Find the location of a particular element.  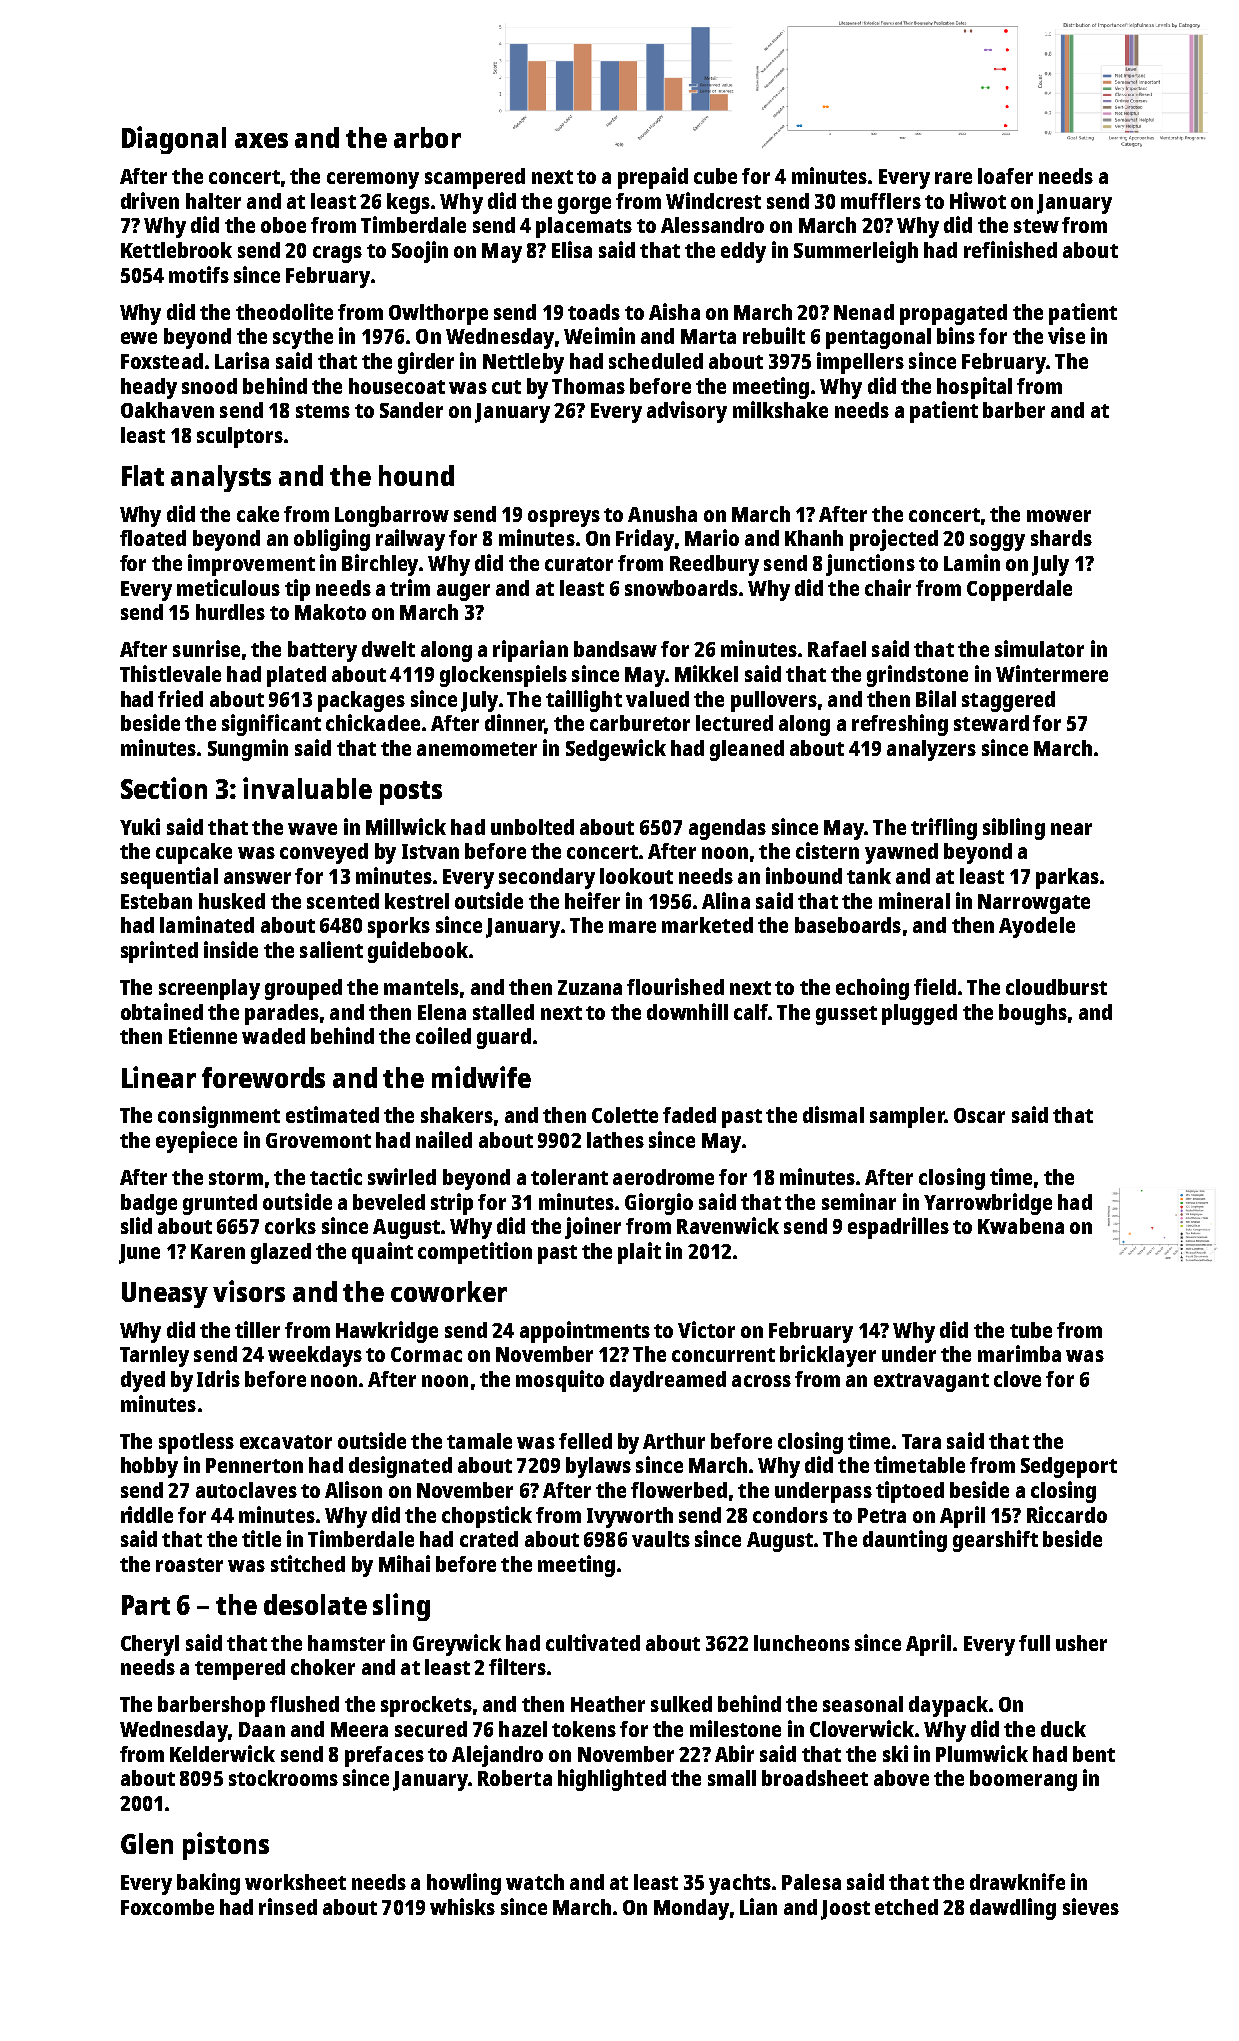

axes is located at coordinates (261, 140).
